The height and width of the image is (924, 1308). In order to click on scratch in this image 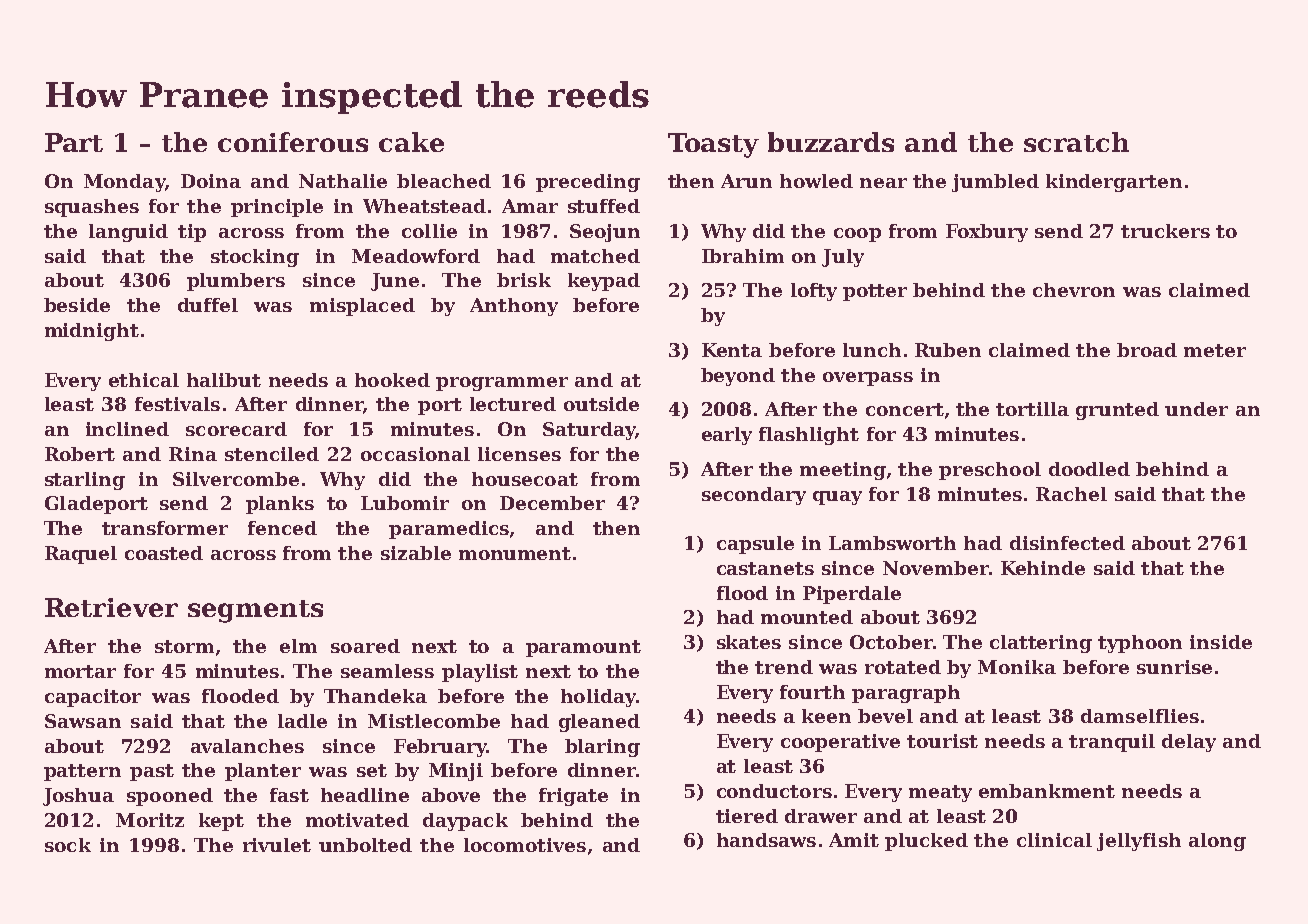, I will do `click(1076, 142)`.
